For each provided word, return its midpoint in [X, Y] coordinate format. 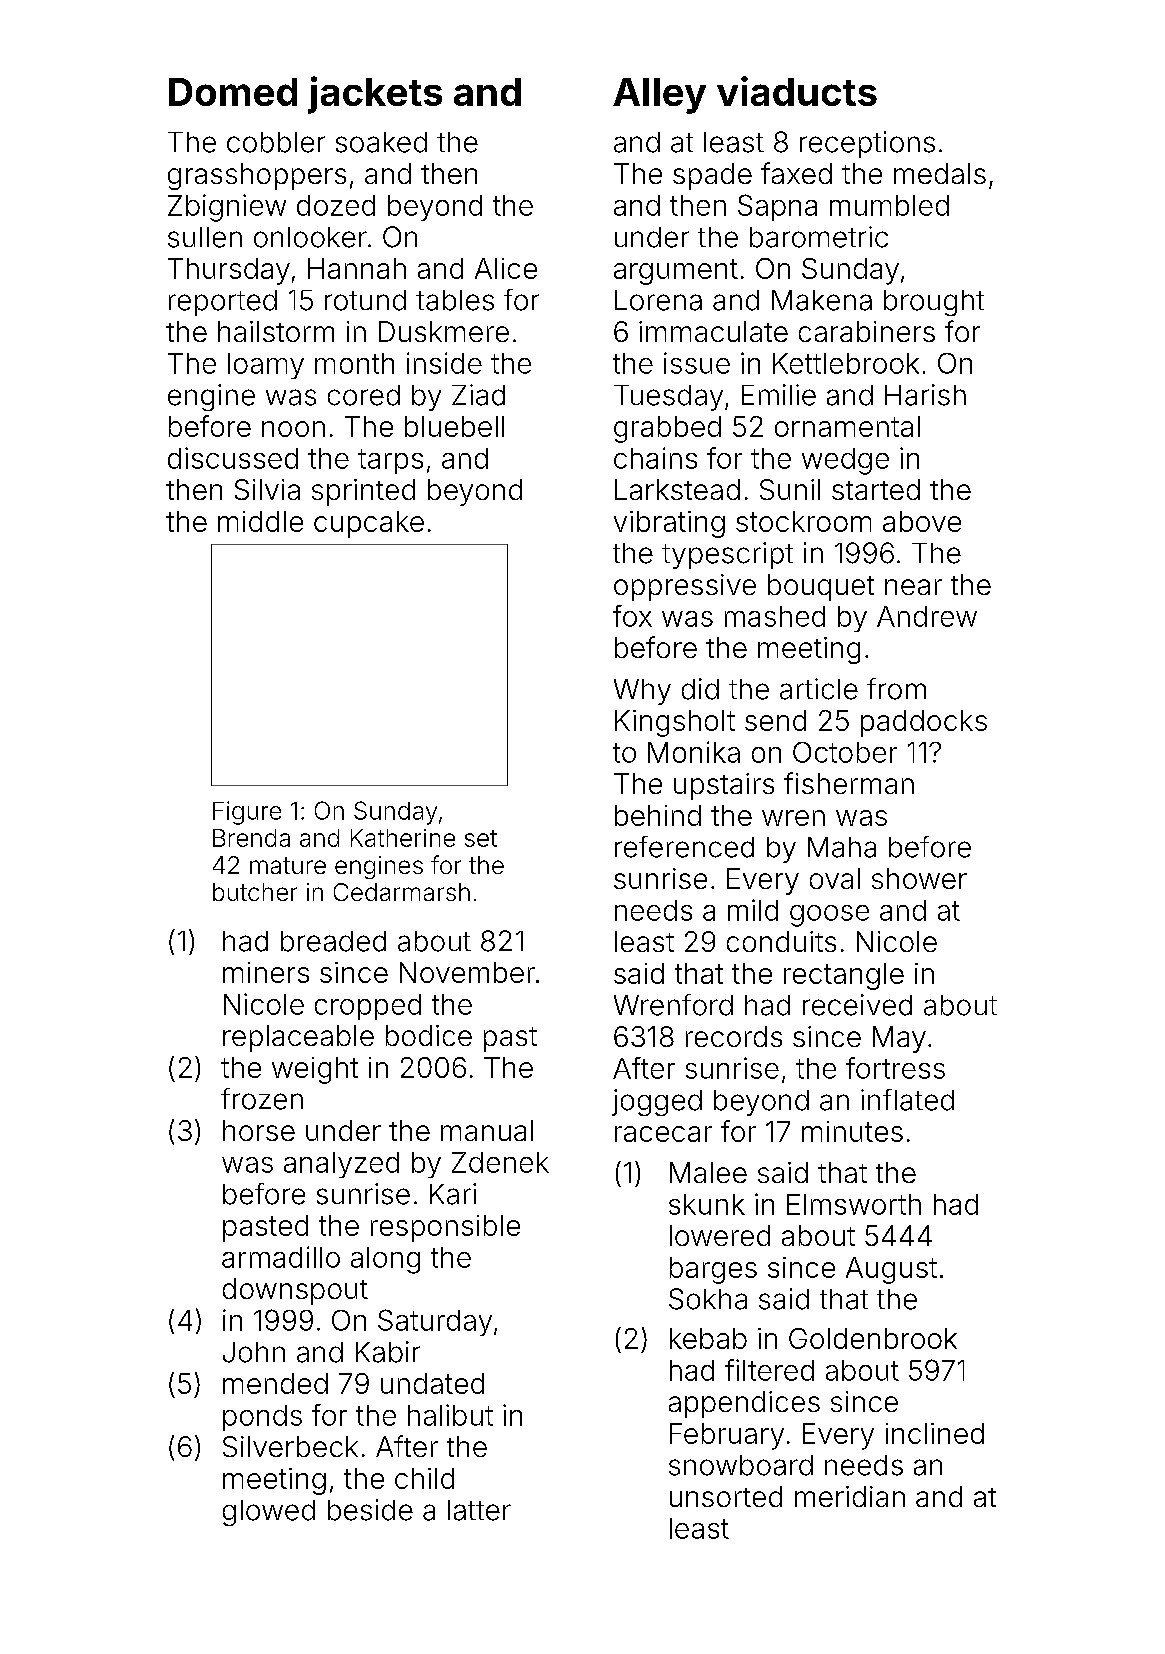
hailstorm [276, 331]
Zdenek [500, 1162]
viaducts [797, 91]
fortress [895, 1068]
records [734, 1036]
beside [370, 1510]
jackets [375, 95]
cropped [368, 1007]
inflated [907, 1100]
